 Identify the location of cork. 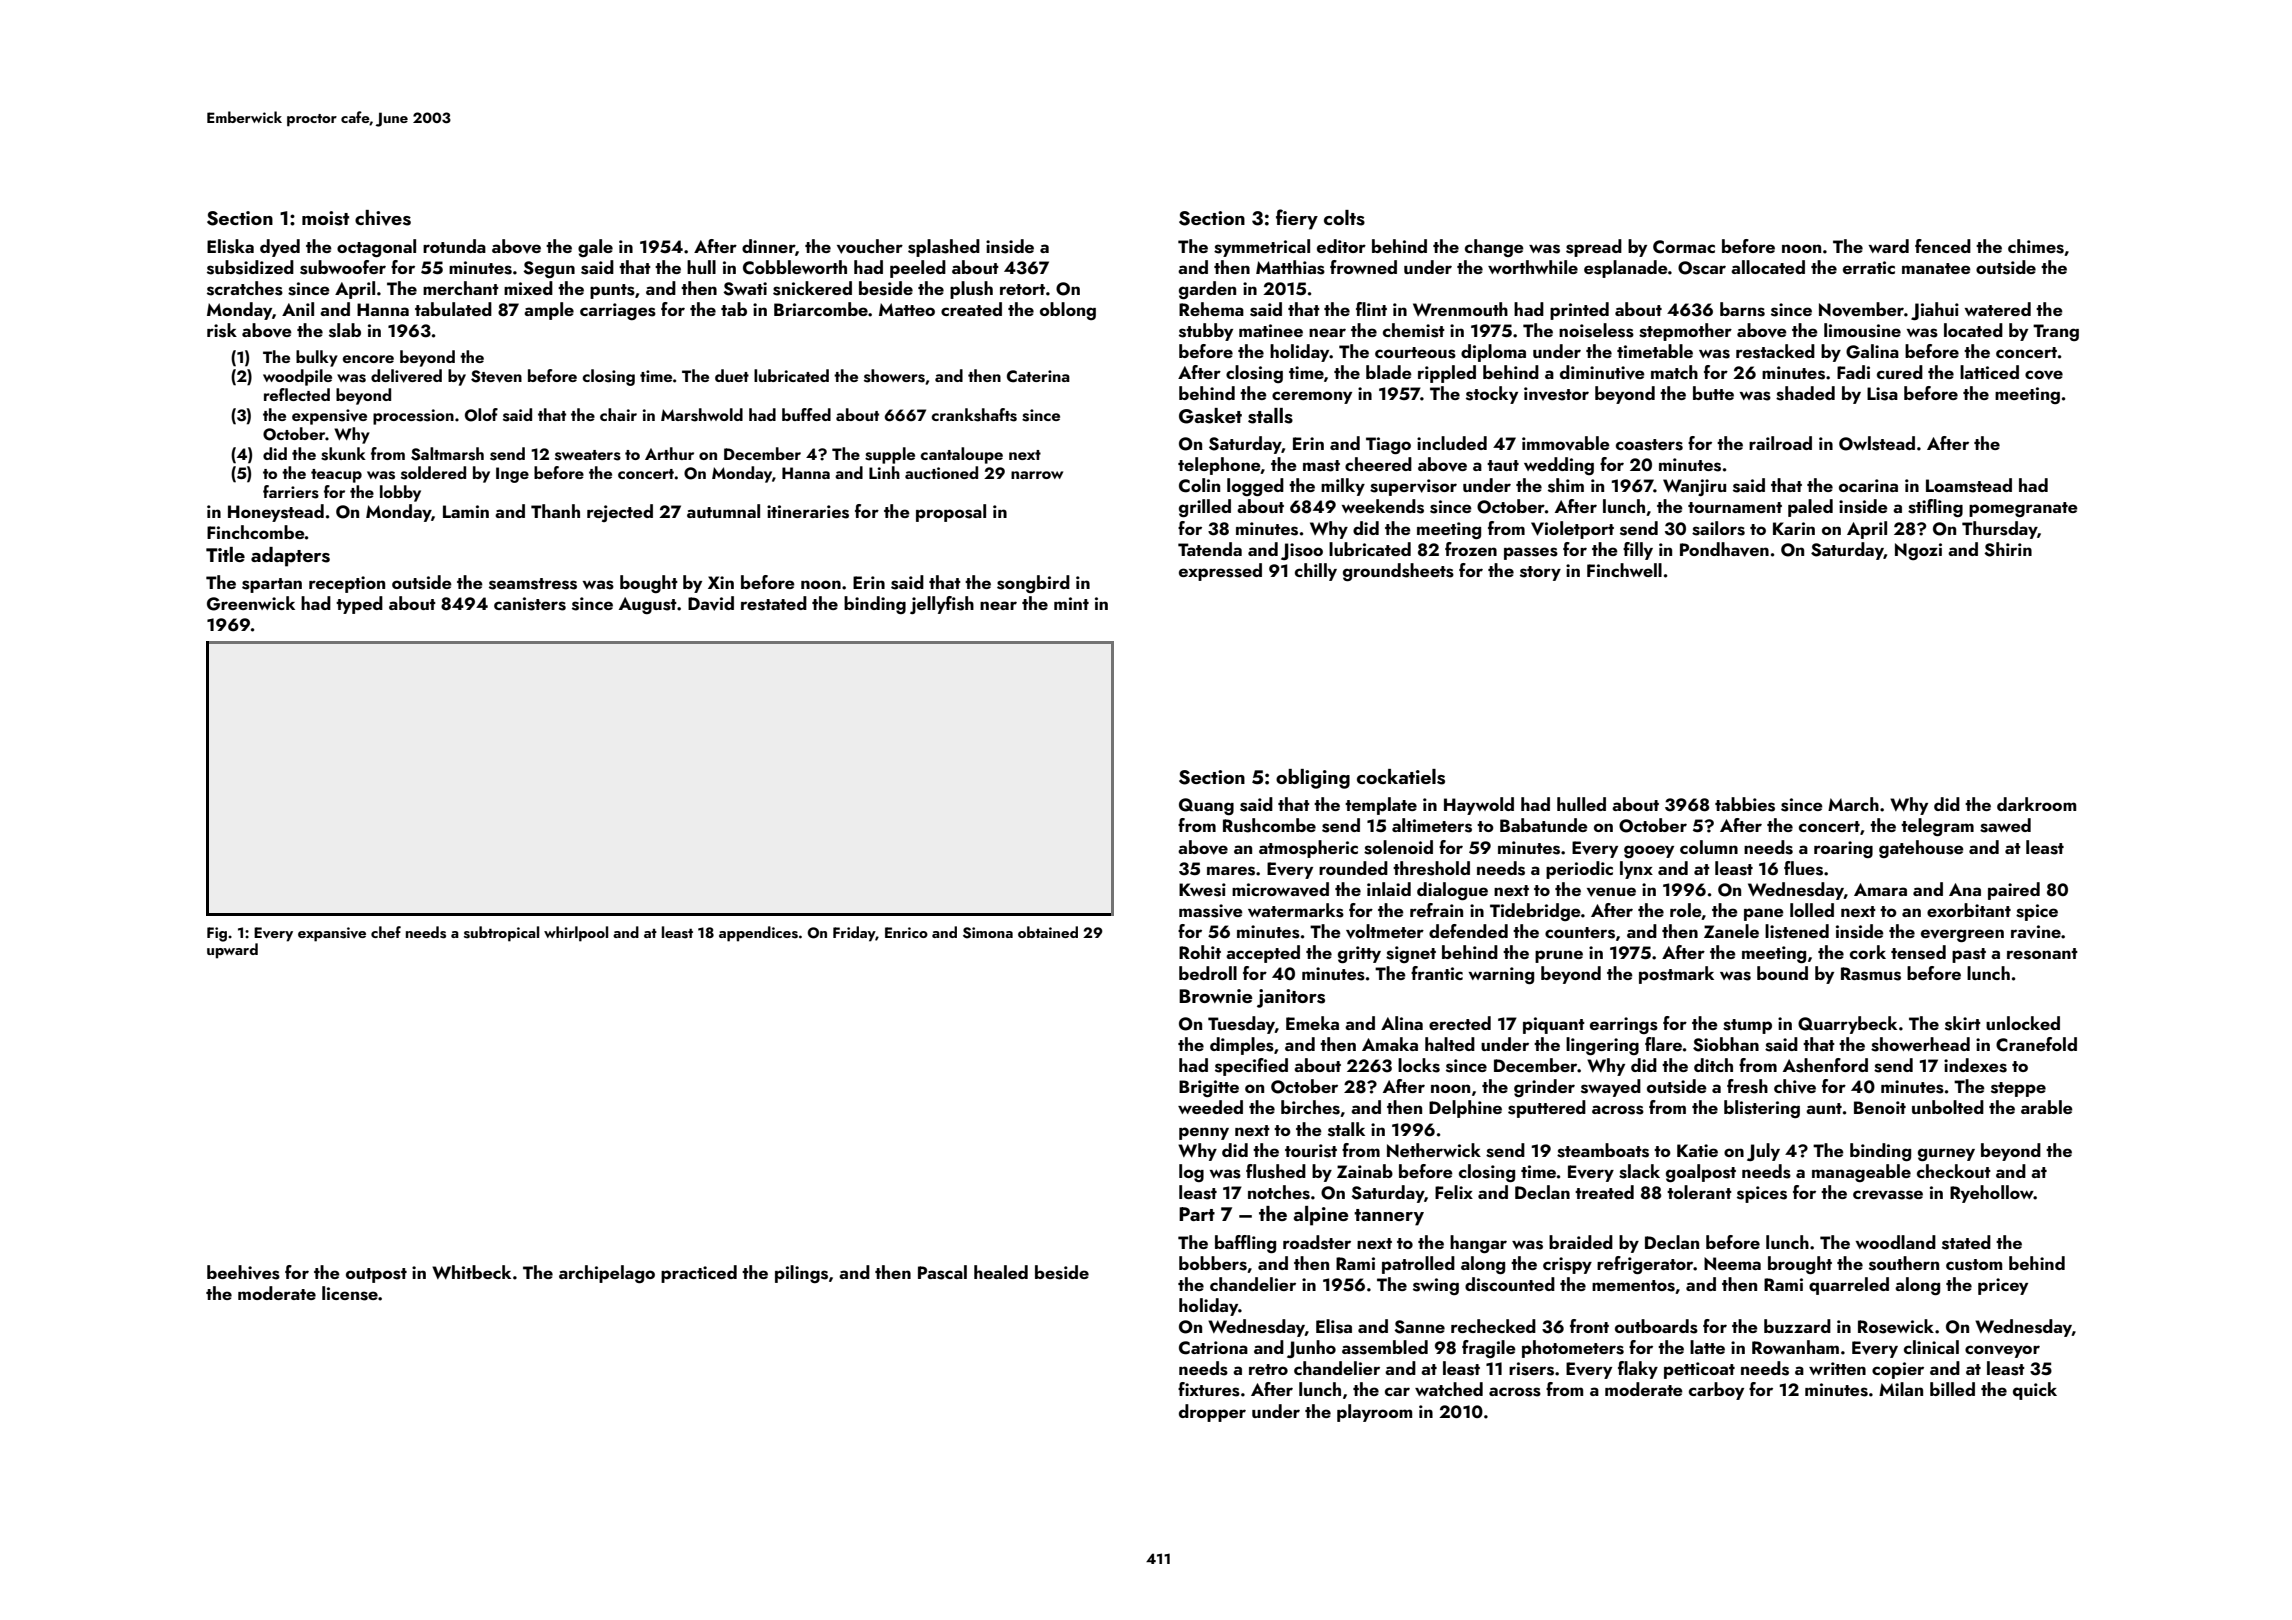
(1868, 952).
